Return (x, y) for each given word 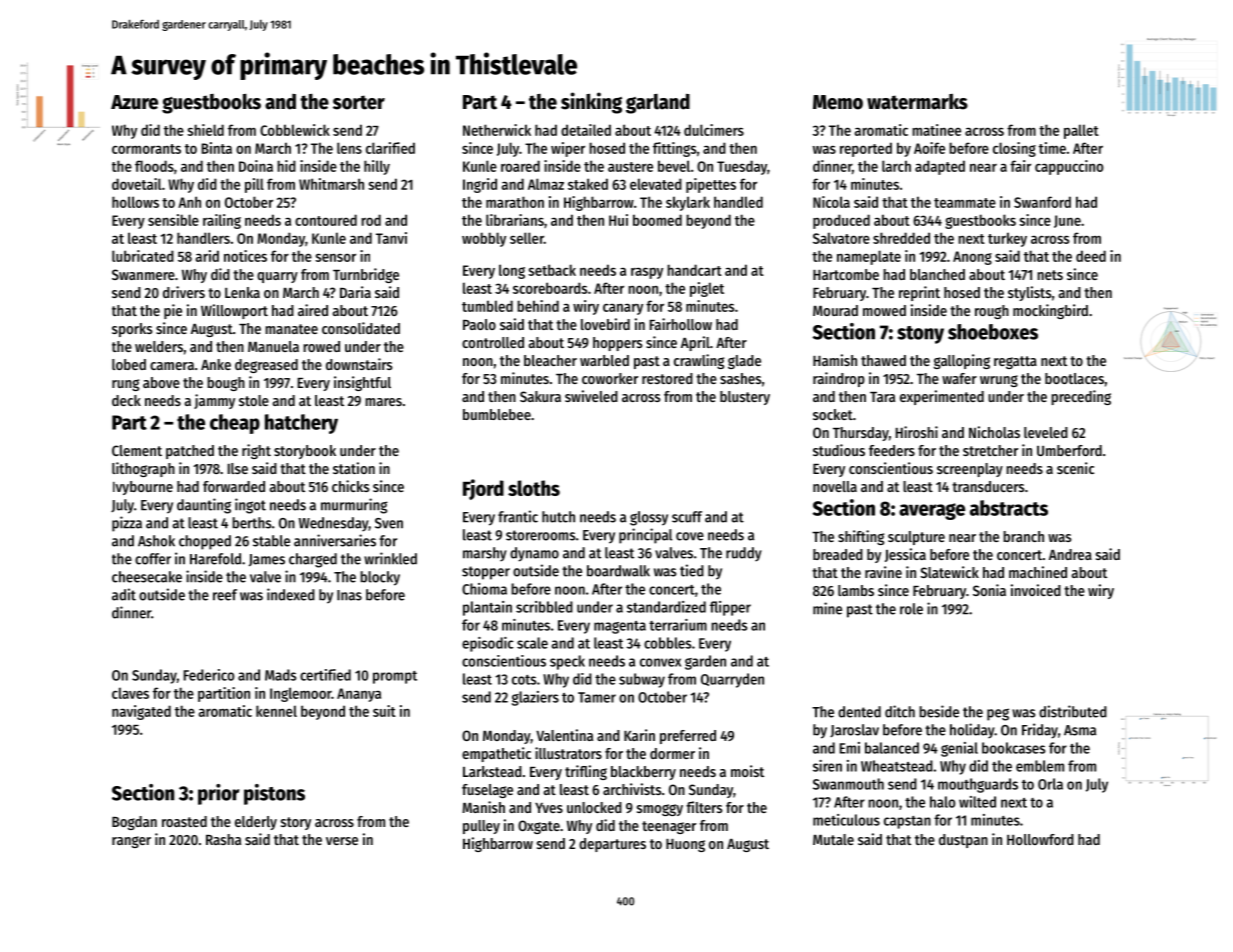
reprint (919, 293)
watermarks (917, 102)
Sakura (540, 396)
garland (658, 104)
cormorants (146, 149)
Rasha (223, 839)
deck (126, 400)
